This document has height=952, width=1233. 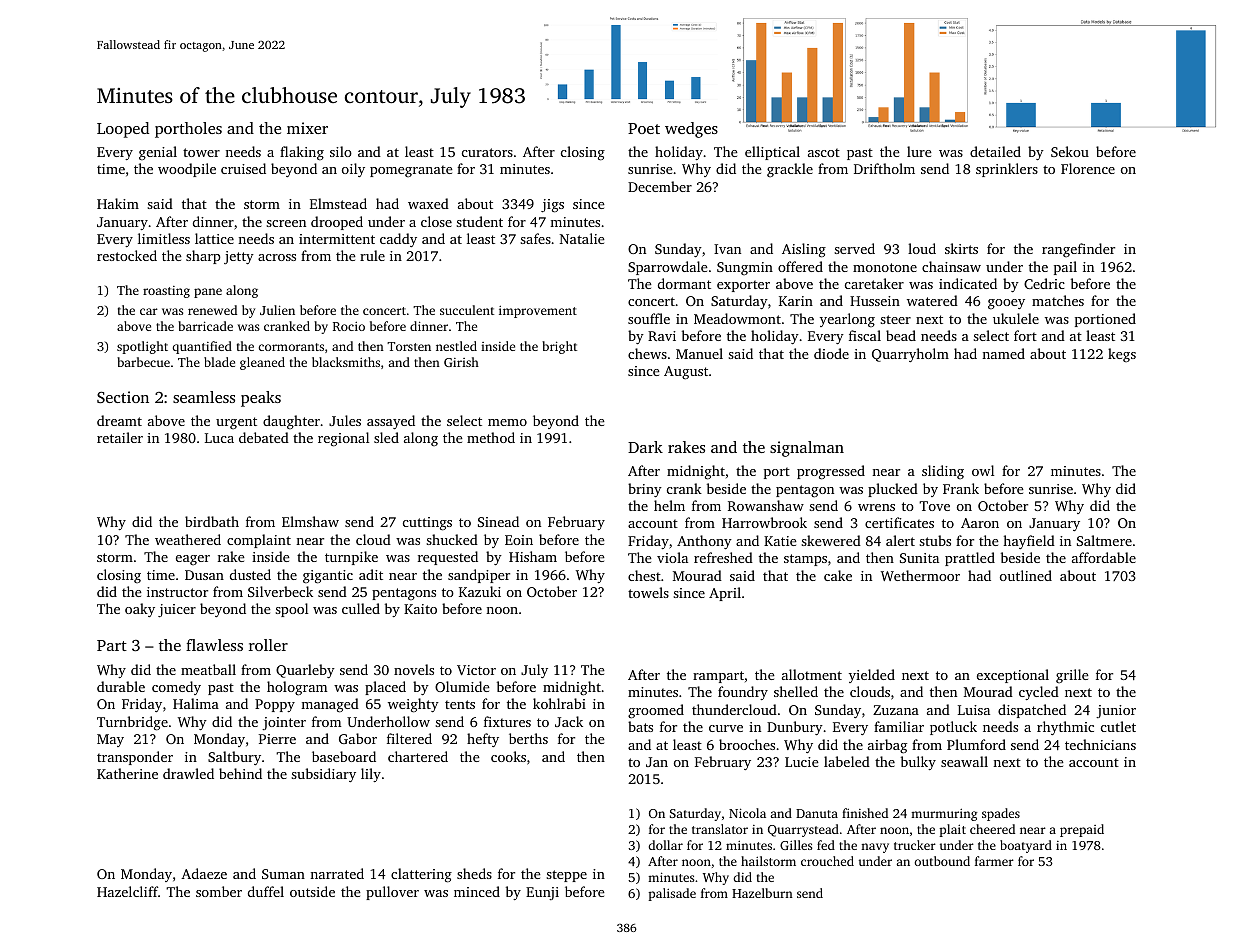 I want to click on Halima, so click(x=196, y=703).
